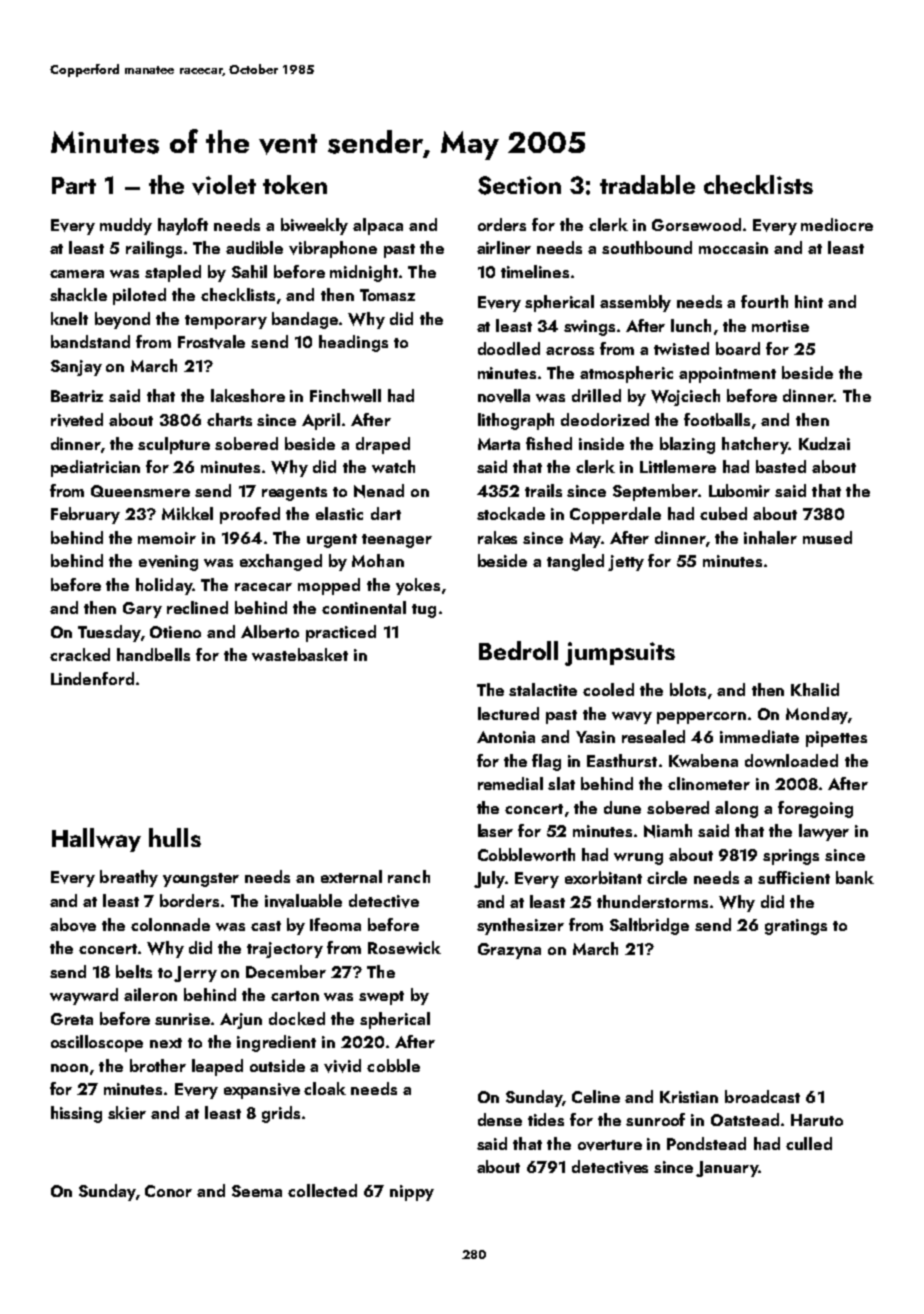 The width and height of the page is (924, 1314). Describe the element at coordinates (170, 924) in the page. I see `colonnade` at that location.
